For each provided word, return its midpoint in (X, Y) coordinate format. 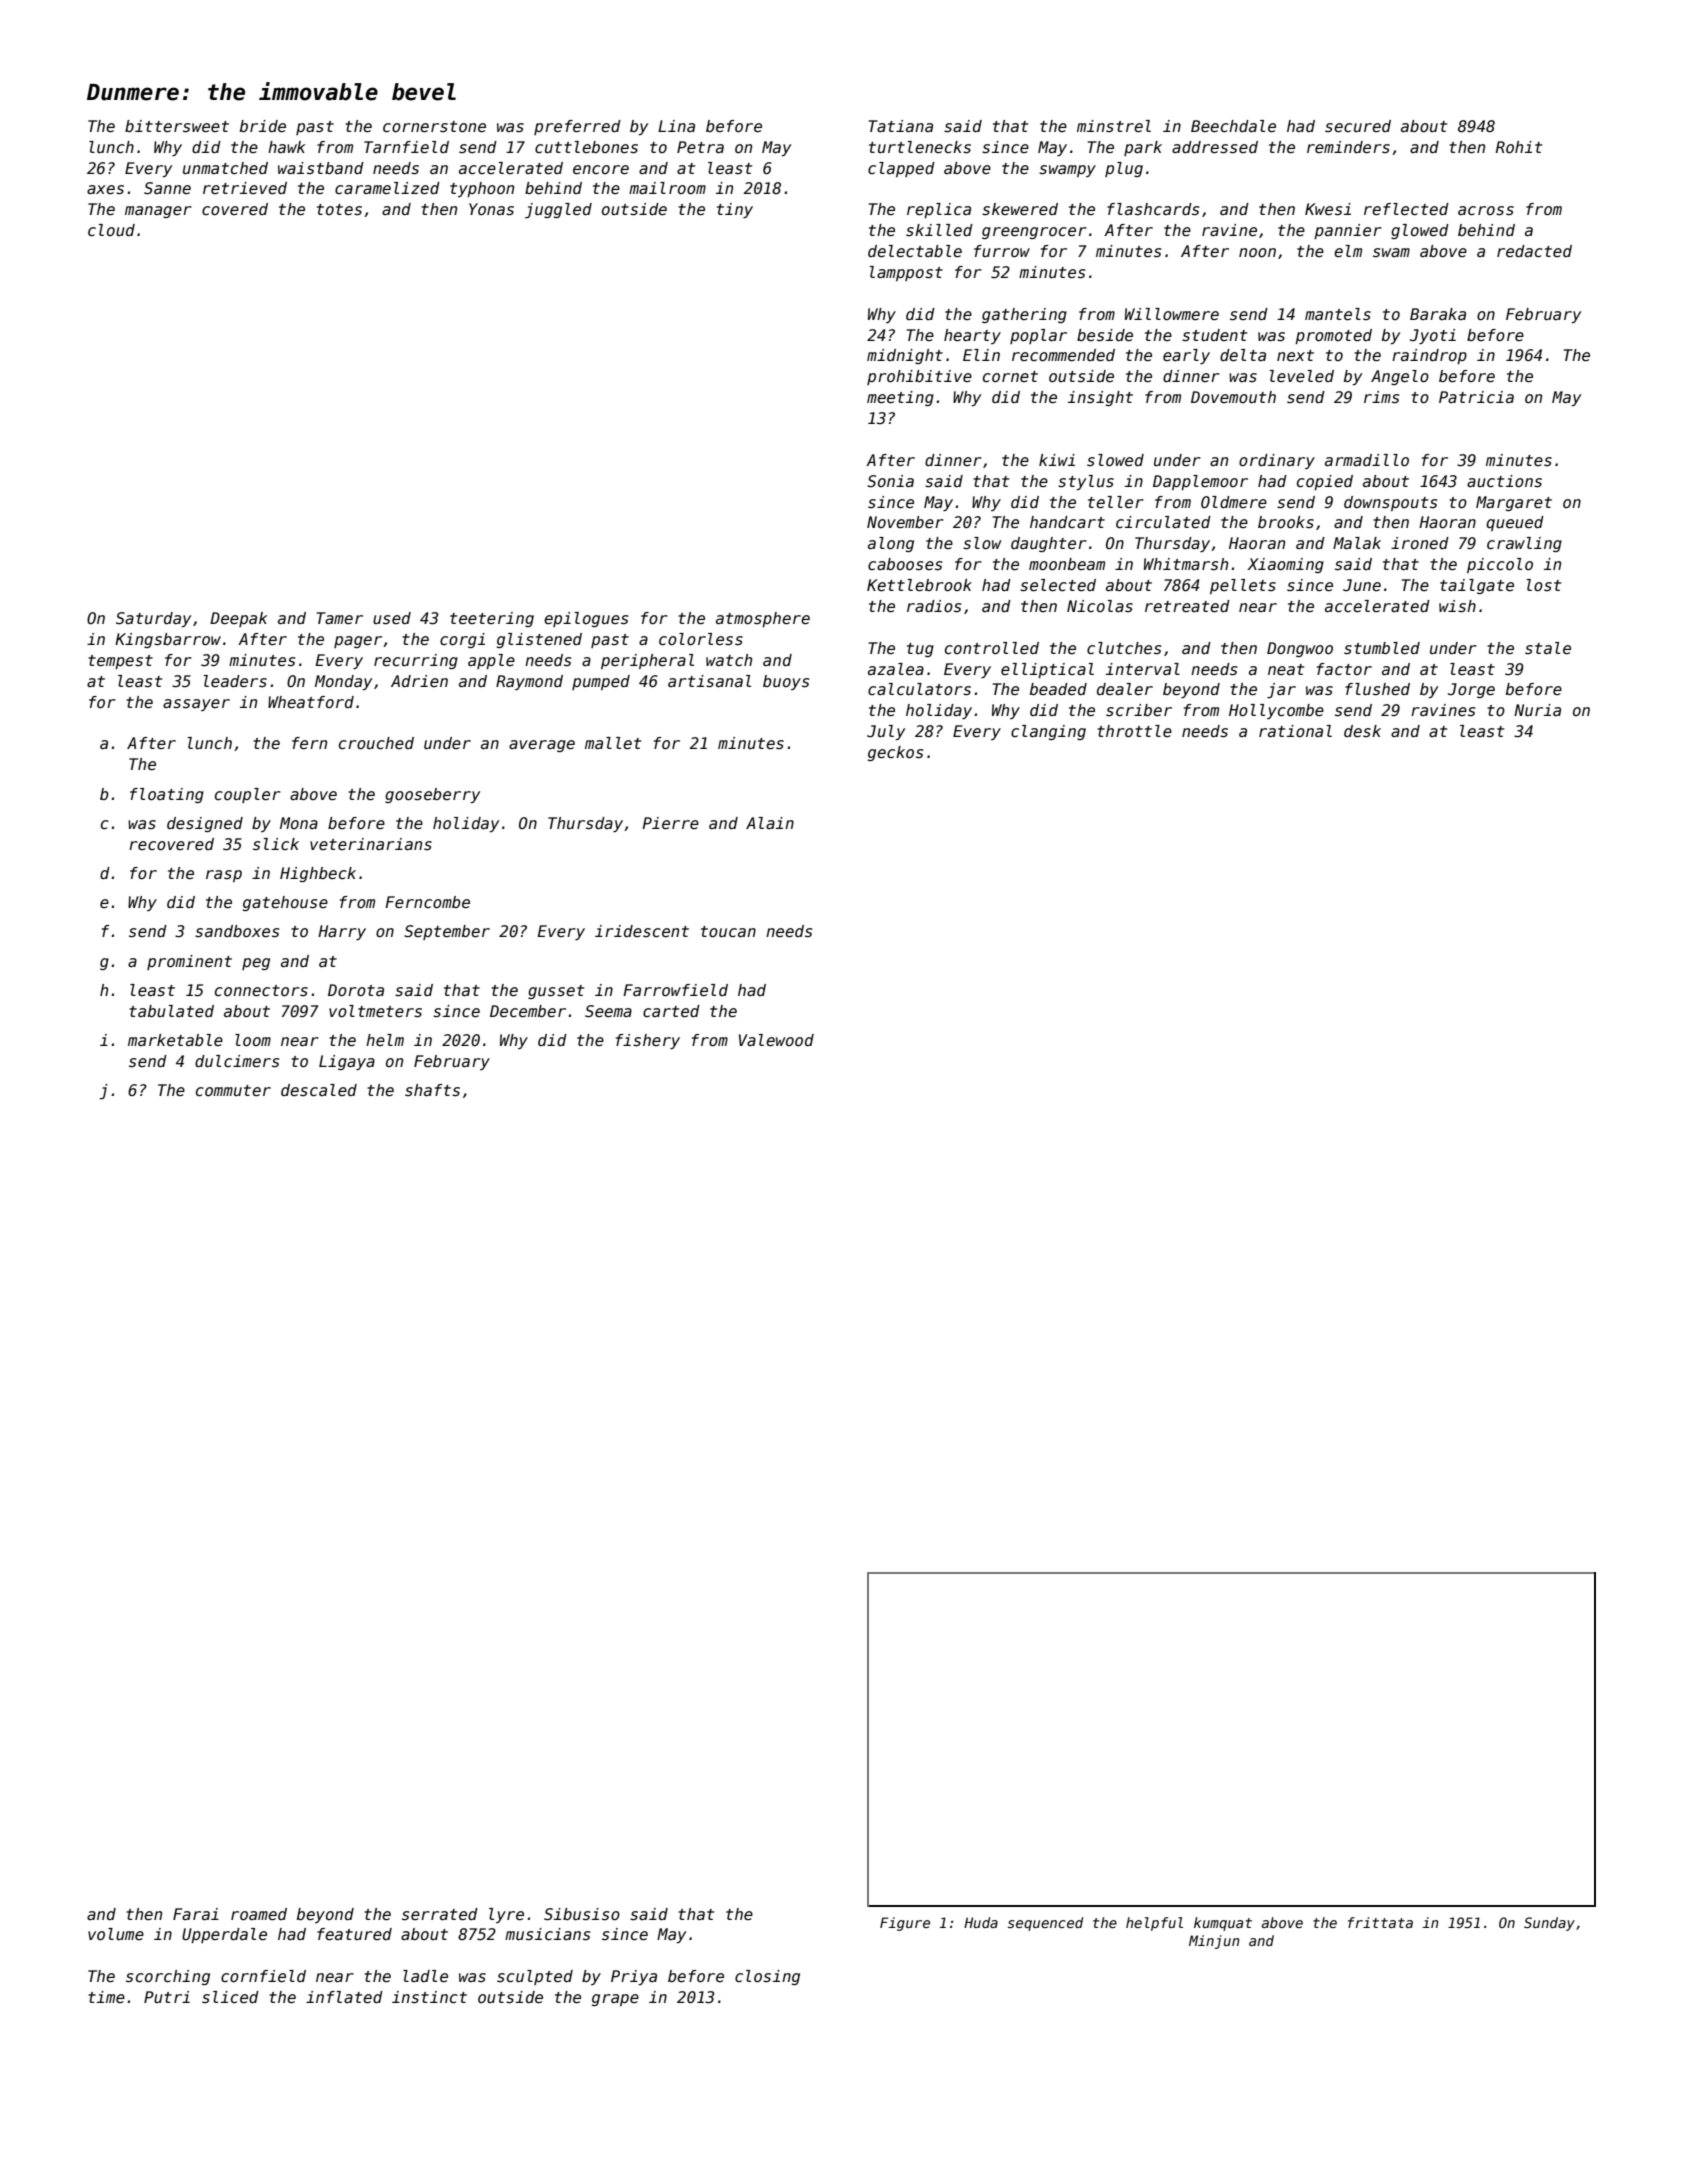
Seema (608, 1011)
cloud (111, 230)
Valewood (776, 1040)
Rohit (1519, 147)
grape (615, 2000)
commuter (233, 1090)
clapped (901, 169)
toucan (728, 931)
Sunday (1549, 1924)
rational (1295, 731)
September (447, 932)
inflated (344, 1997)
